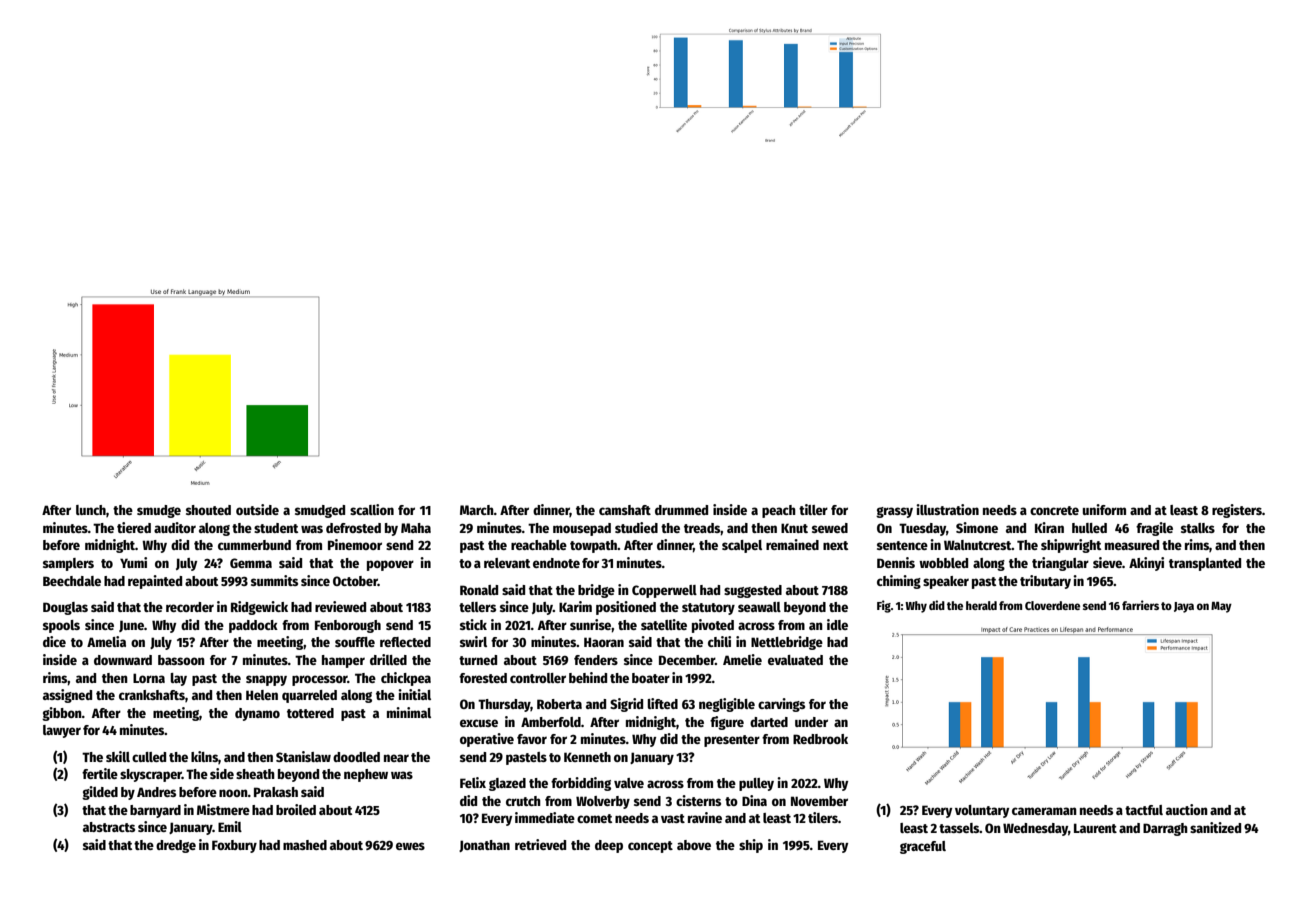 The width and height of the document is (1308, 924). Describe the element at coordinates (1198, 528) in the document. I see `stalks` at that location.
